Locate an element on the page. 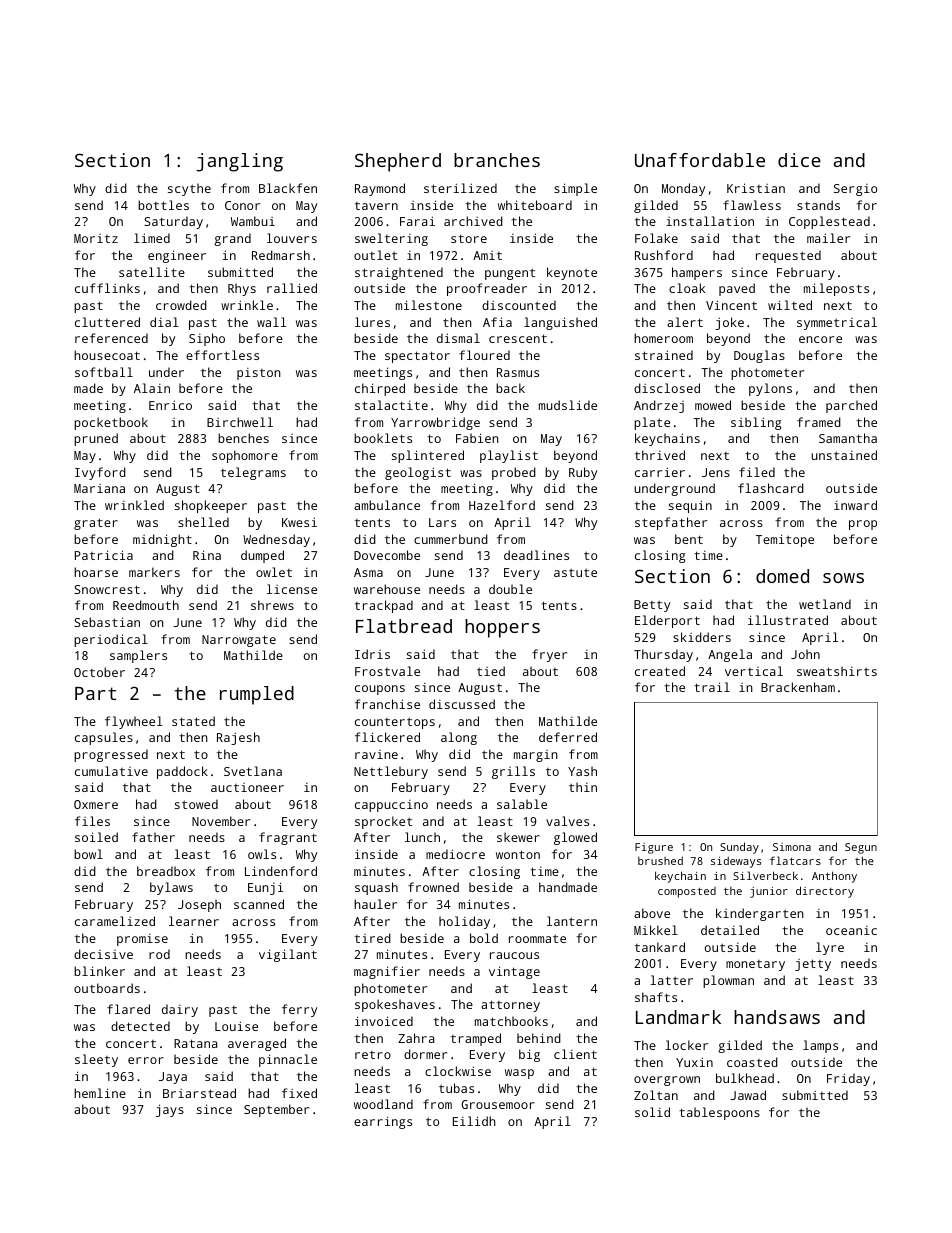 This document has height=1233, width=952. cufflinks is located at coordinates (107, 288).
